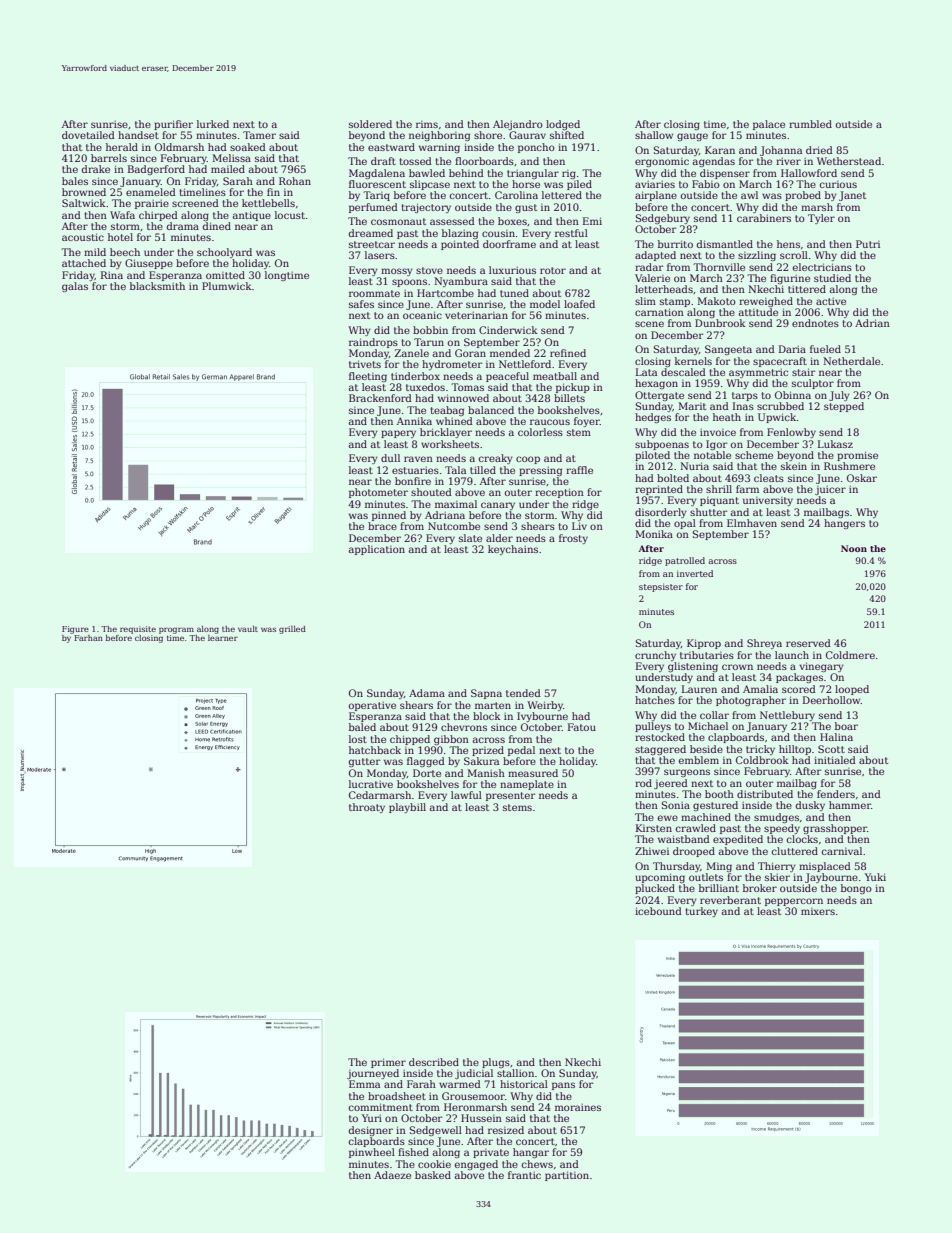  I want to click on Emma, so click(364, 1084).
